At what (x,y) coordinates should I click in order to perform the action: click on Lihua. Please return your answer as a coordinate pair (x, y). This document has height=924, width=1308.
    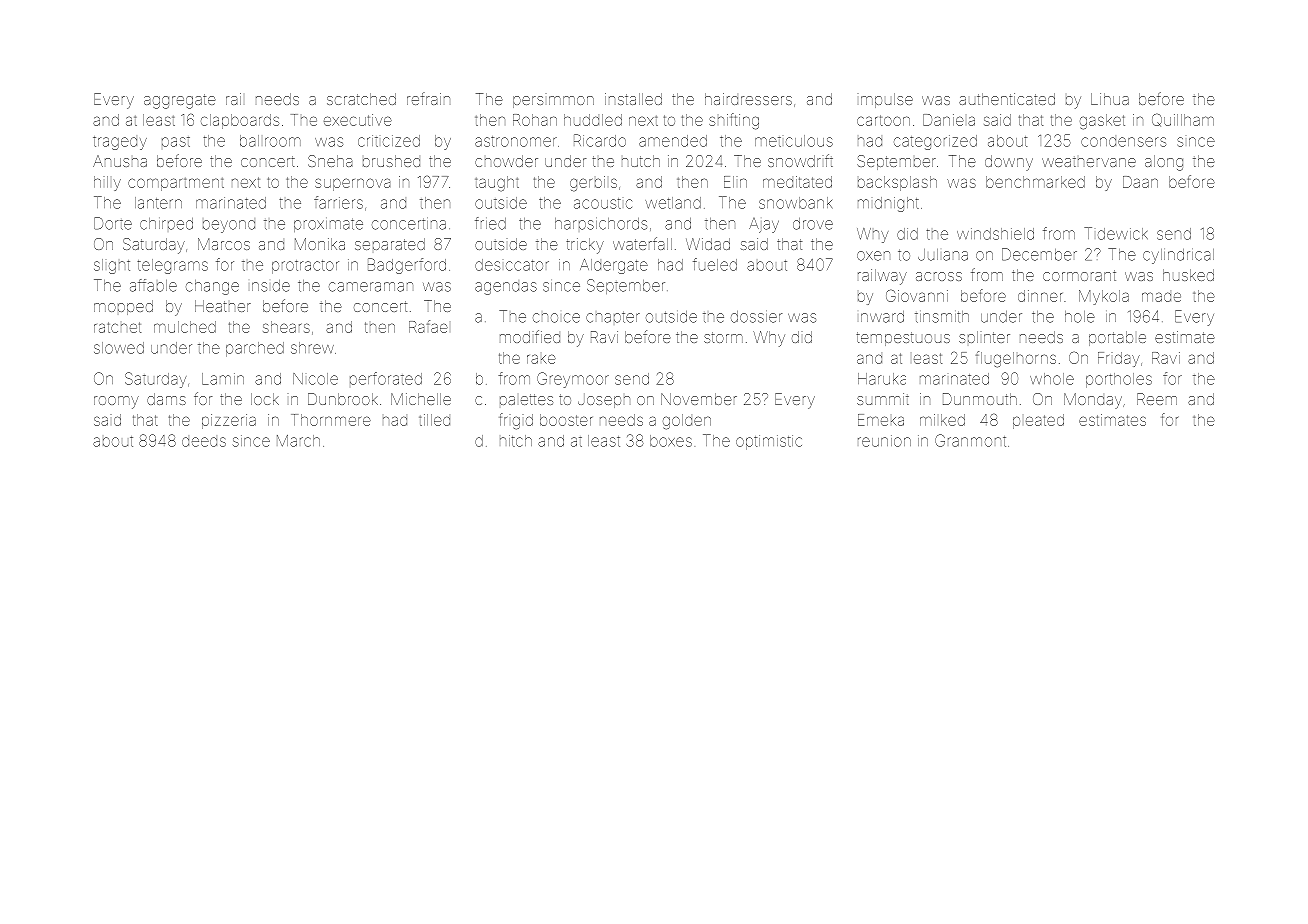
    Looking at the image, I should click on (1110, 99).
